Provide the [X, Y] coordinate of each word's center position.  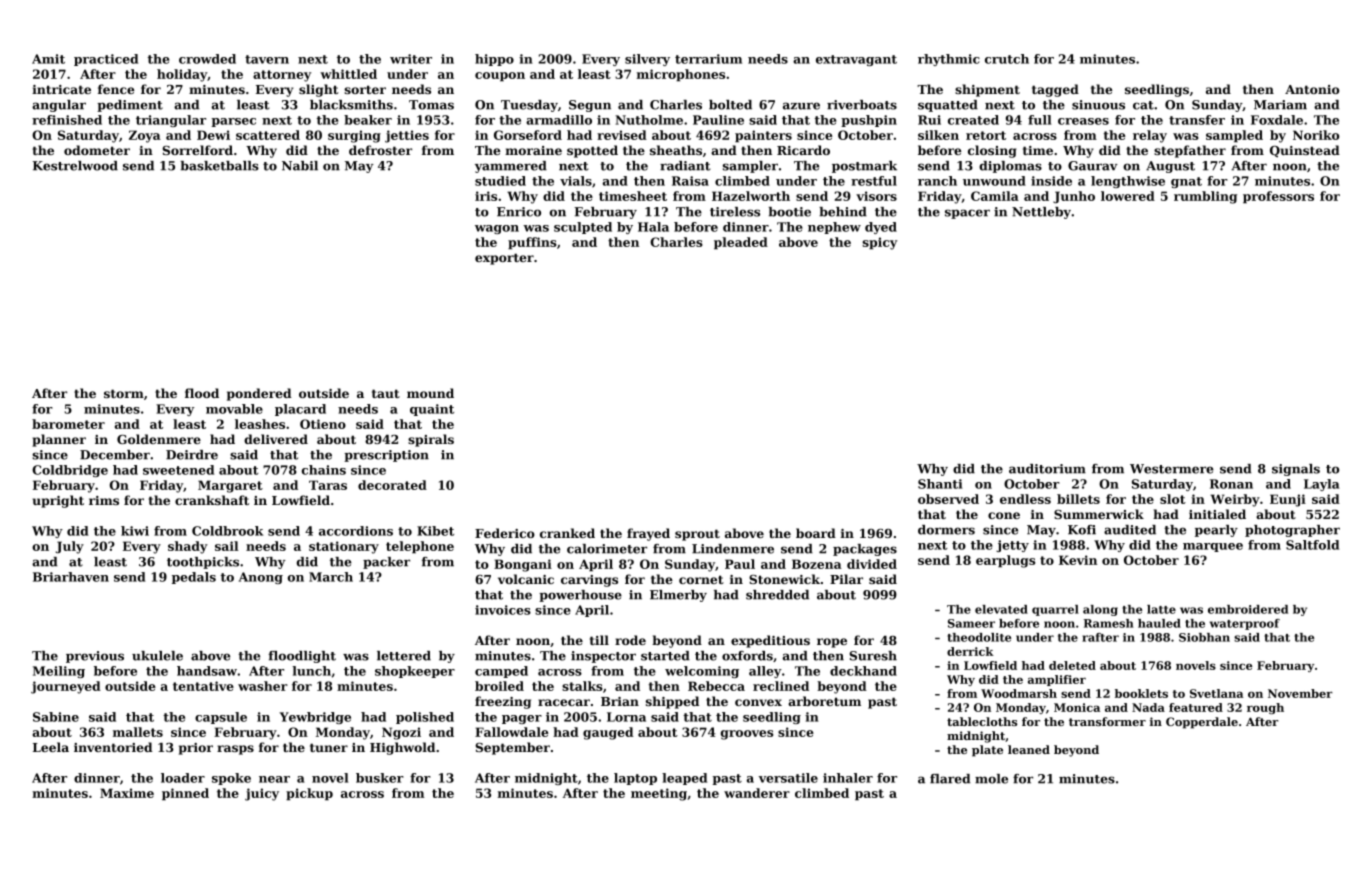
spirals [431, 440]
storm [124, 393]
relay [1150, 136]
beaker [368, 120]
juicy [262, 794]
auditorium [1047, 469]
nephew [834, 228]
